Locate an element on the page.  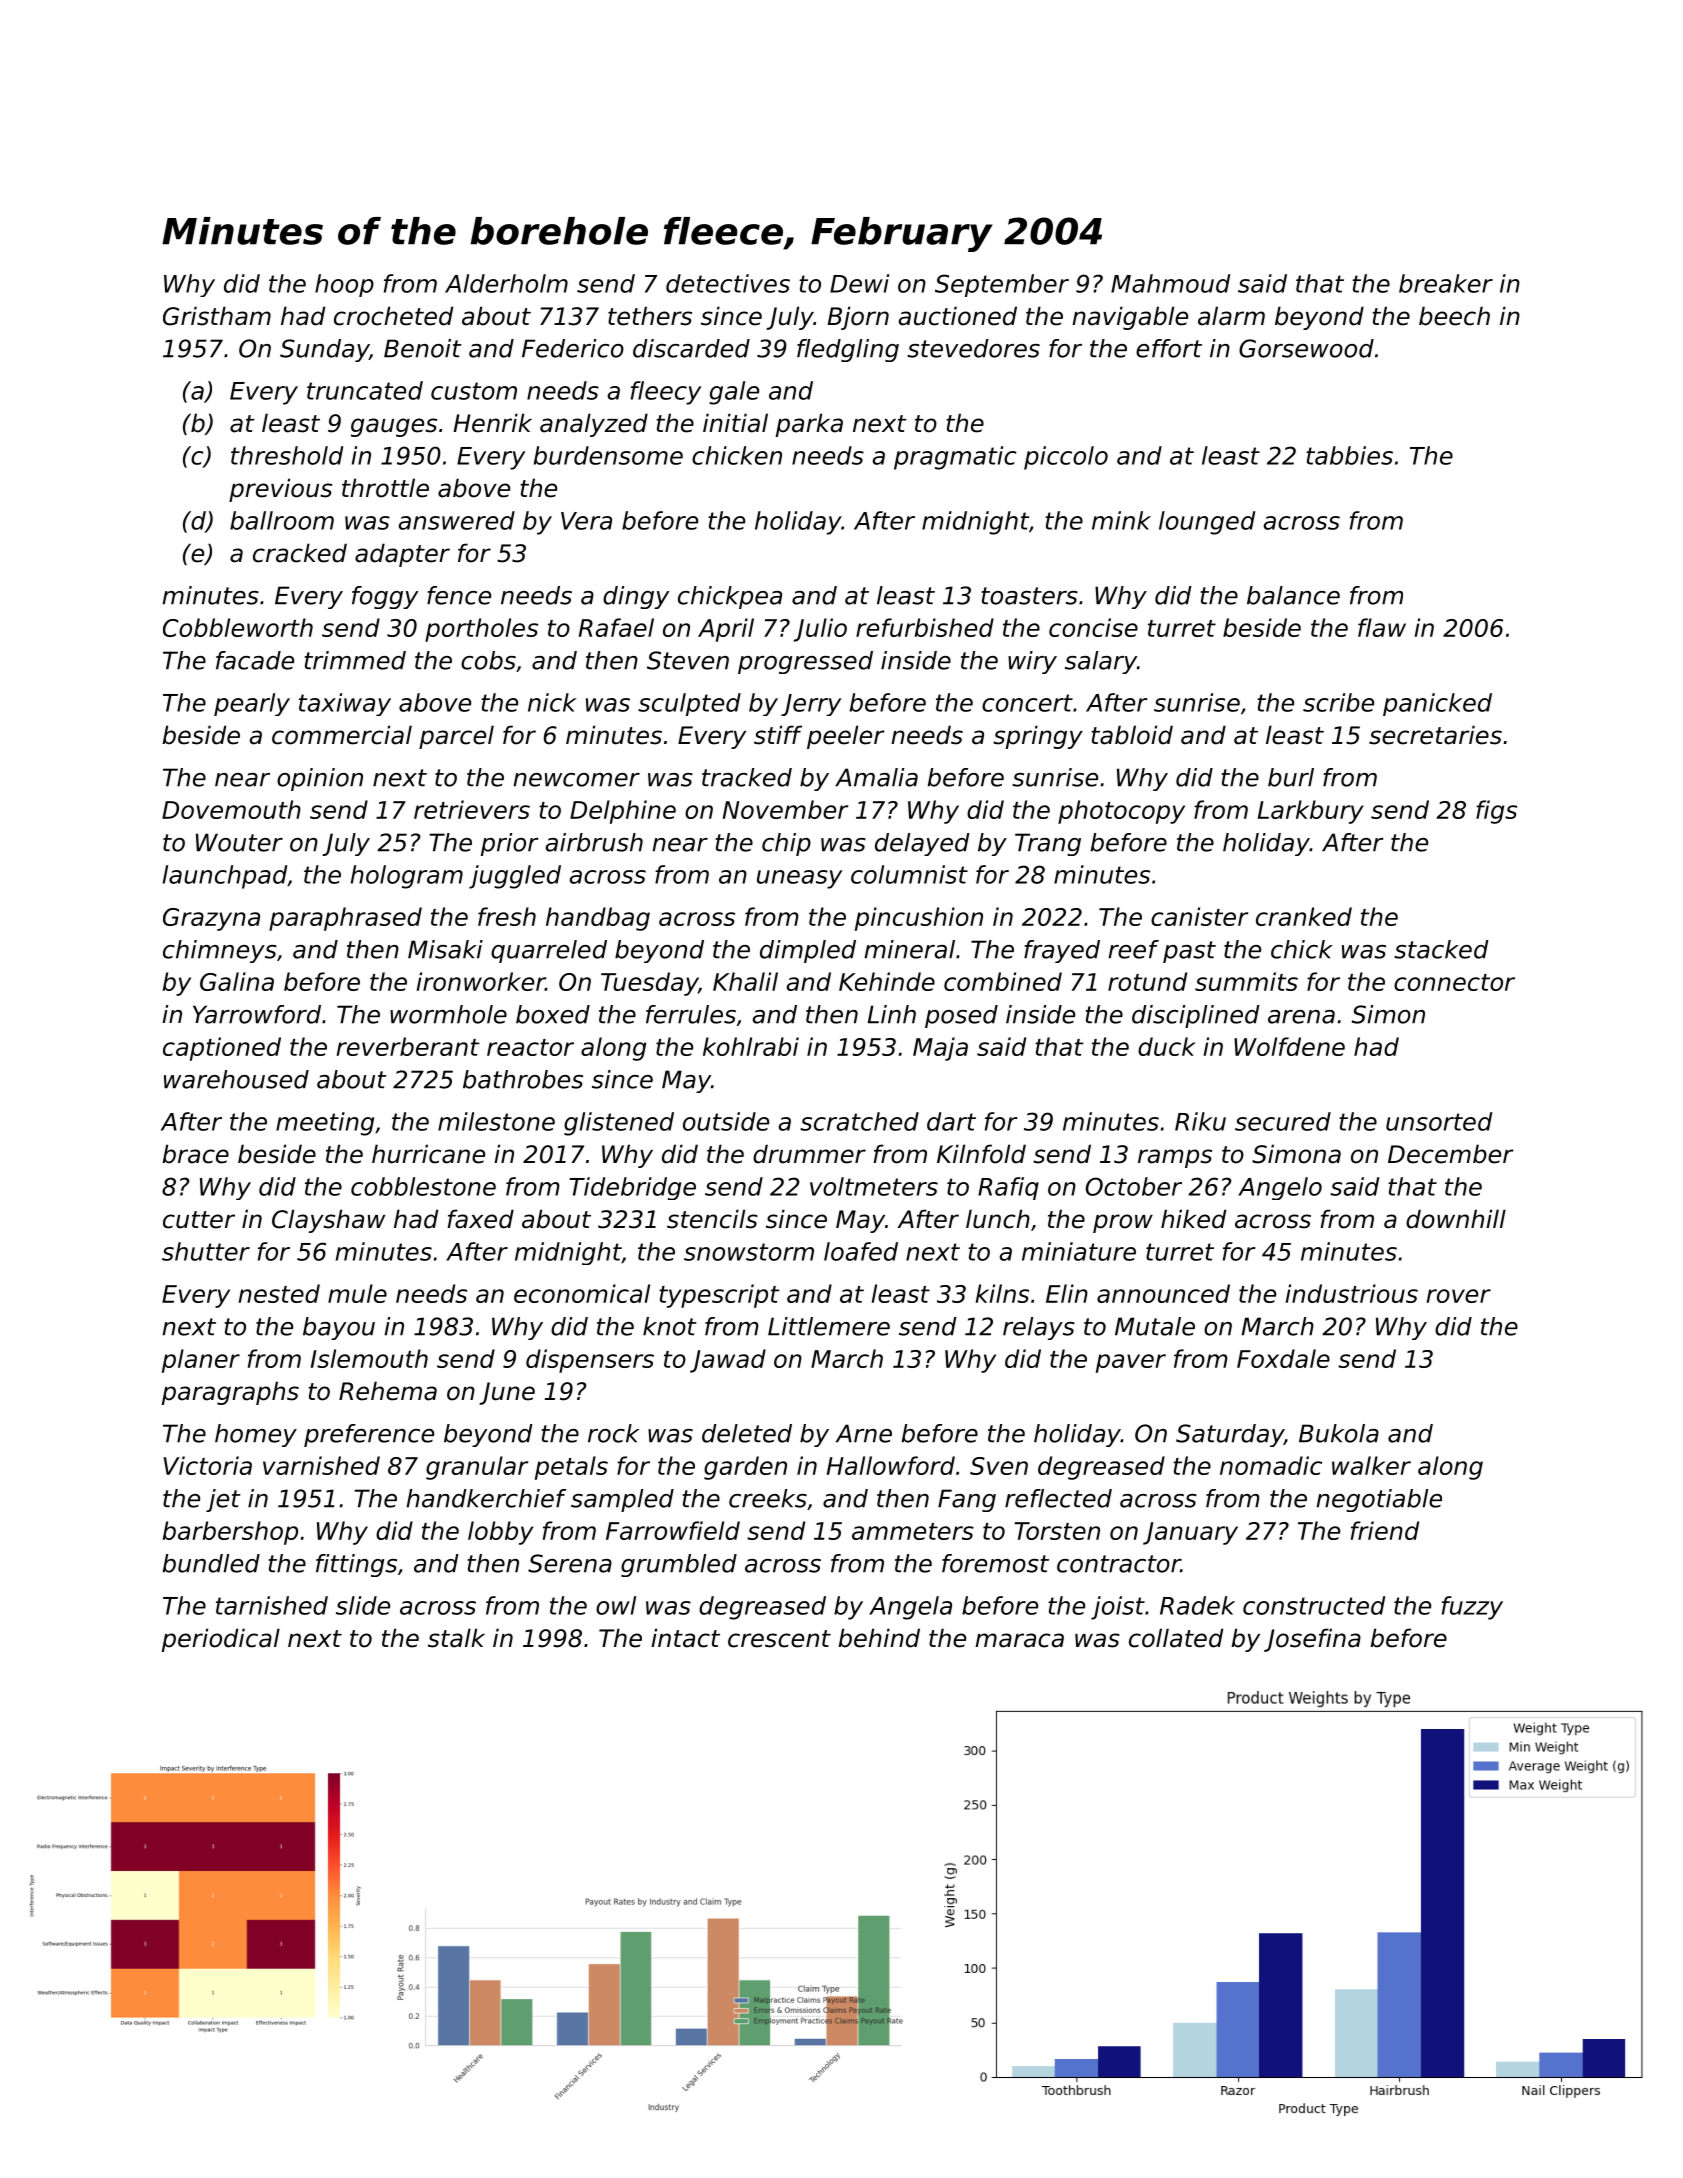
connector is located at coordinates (1454, 982).
